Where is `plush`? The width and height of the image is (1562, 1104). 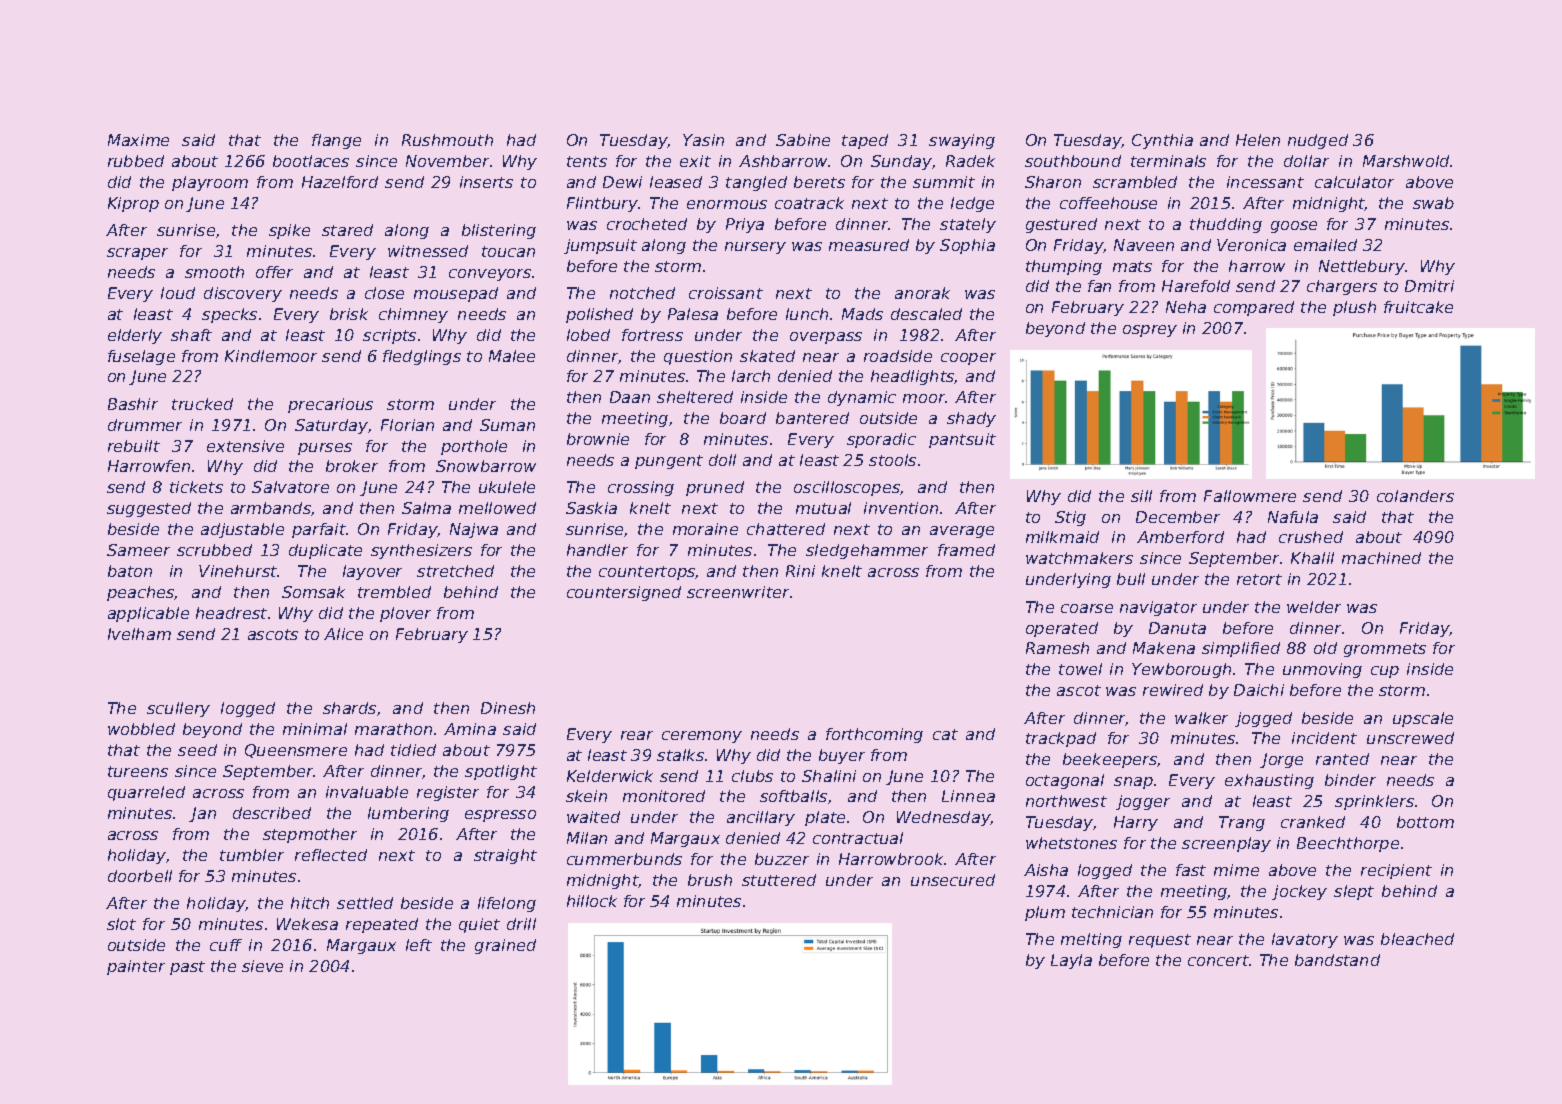
plush is located at coordinates (1354, 308).
